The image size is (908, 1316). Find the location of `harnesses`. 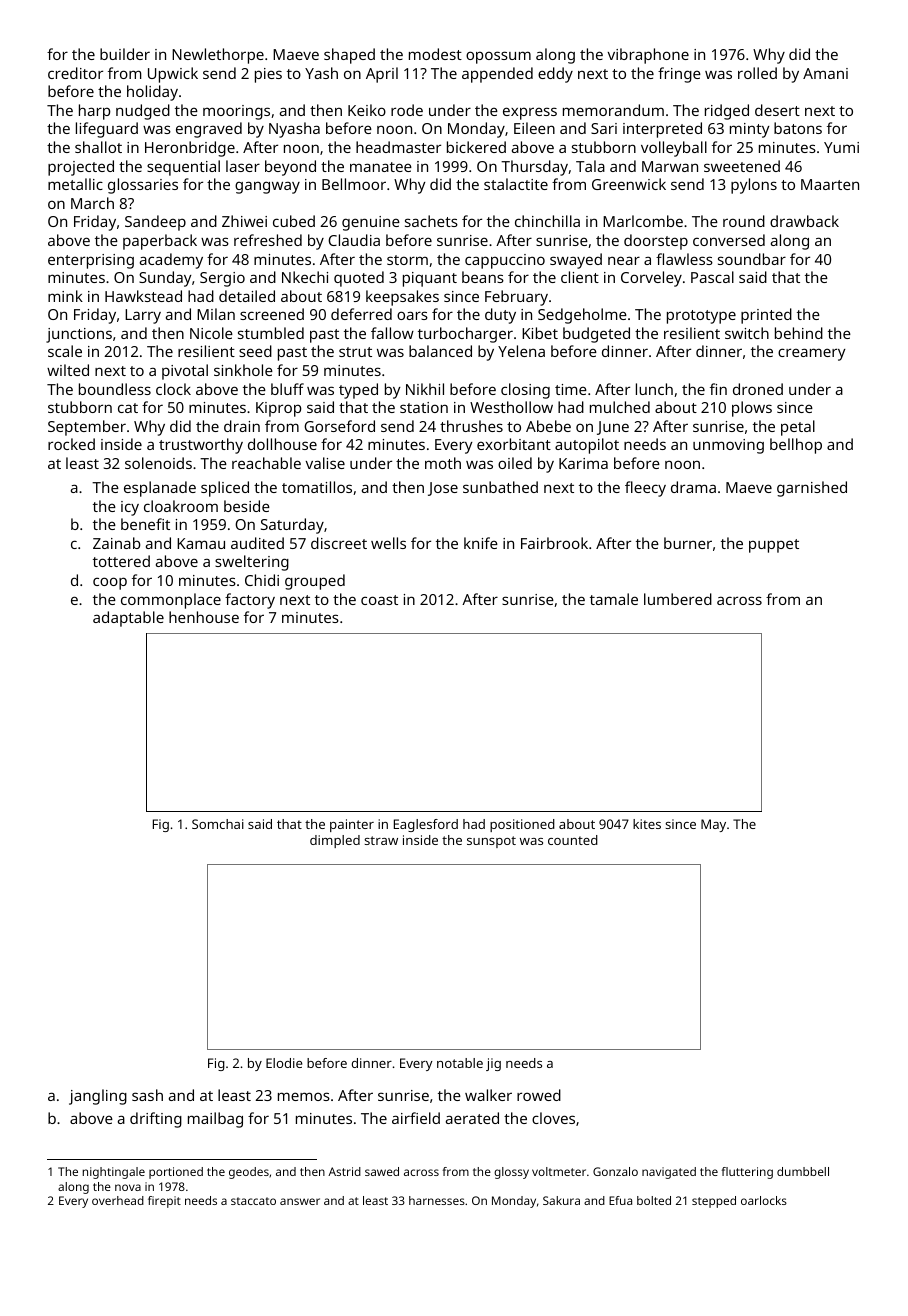

harnesses is located at coordinates (437, 1200).
